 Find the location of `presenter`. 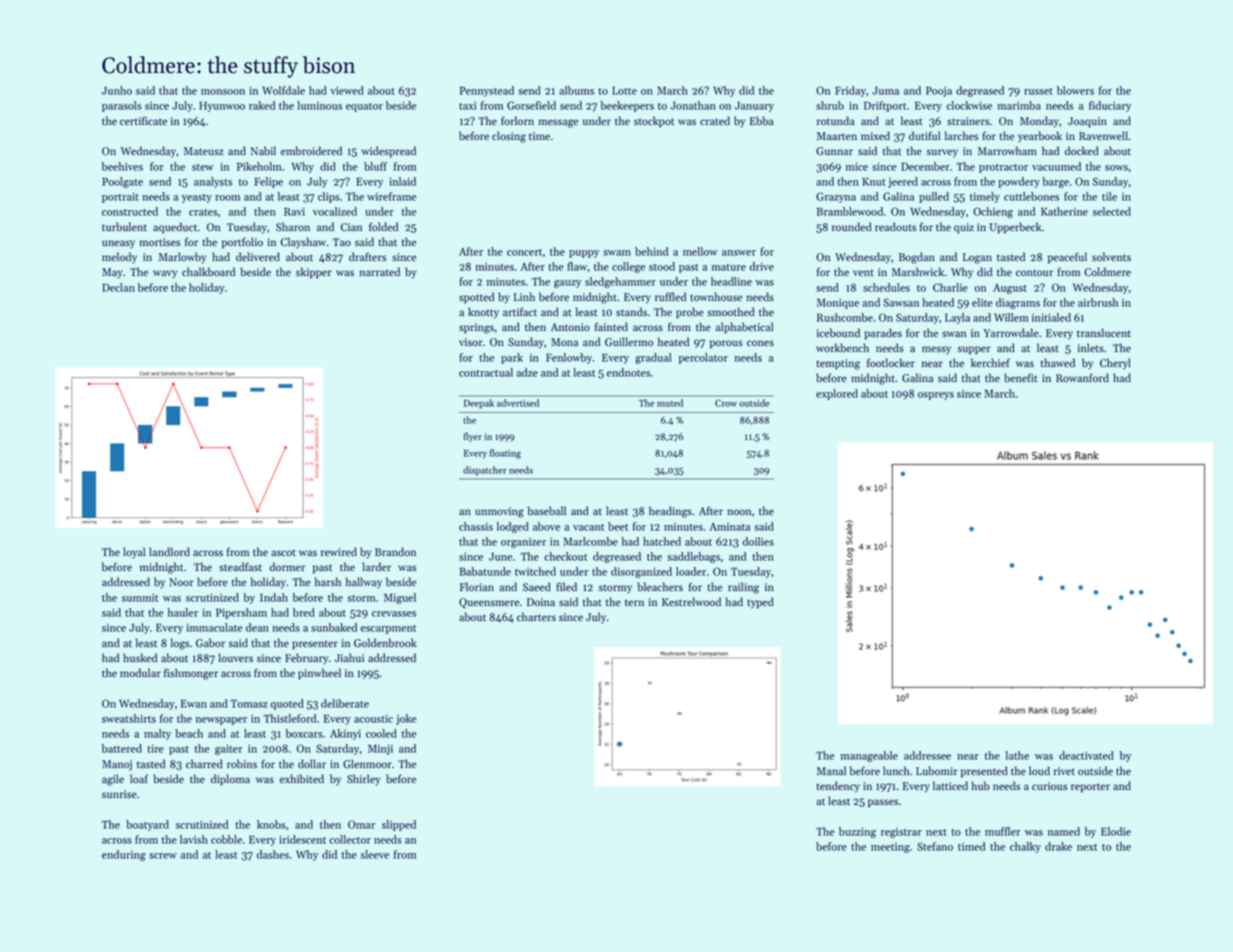

presenter is located at coordinates (315, 645).
